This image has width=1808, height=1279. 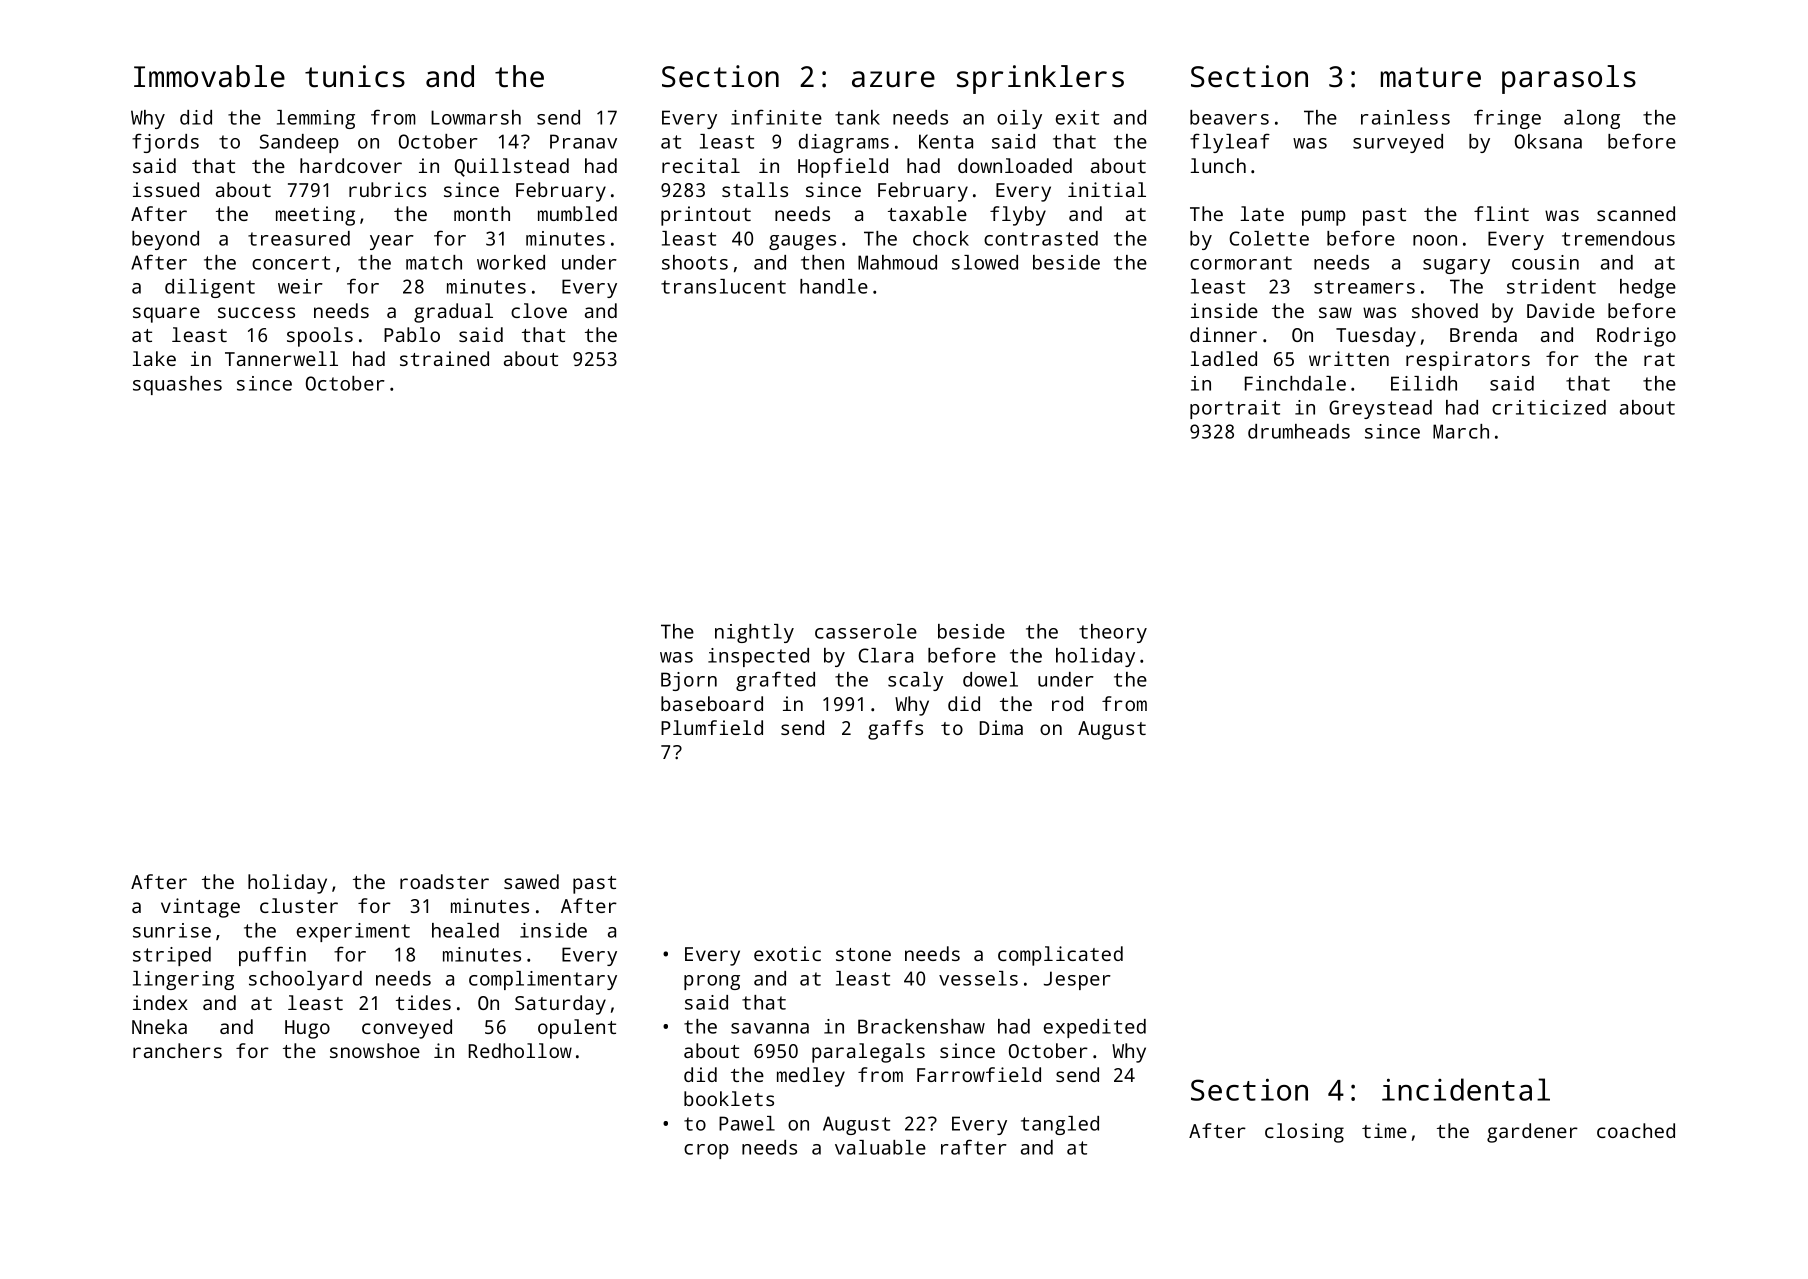 What do you see at coordinates (706, 1151) in the image?
I see `crop` at bounding box center [706, 1151].
